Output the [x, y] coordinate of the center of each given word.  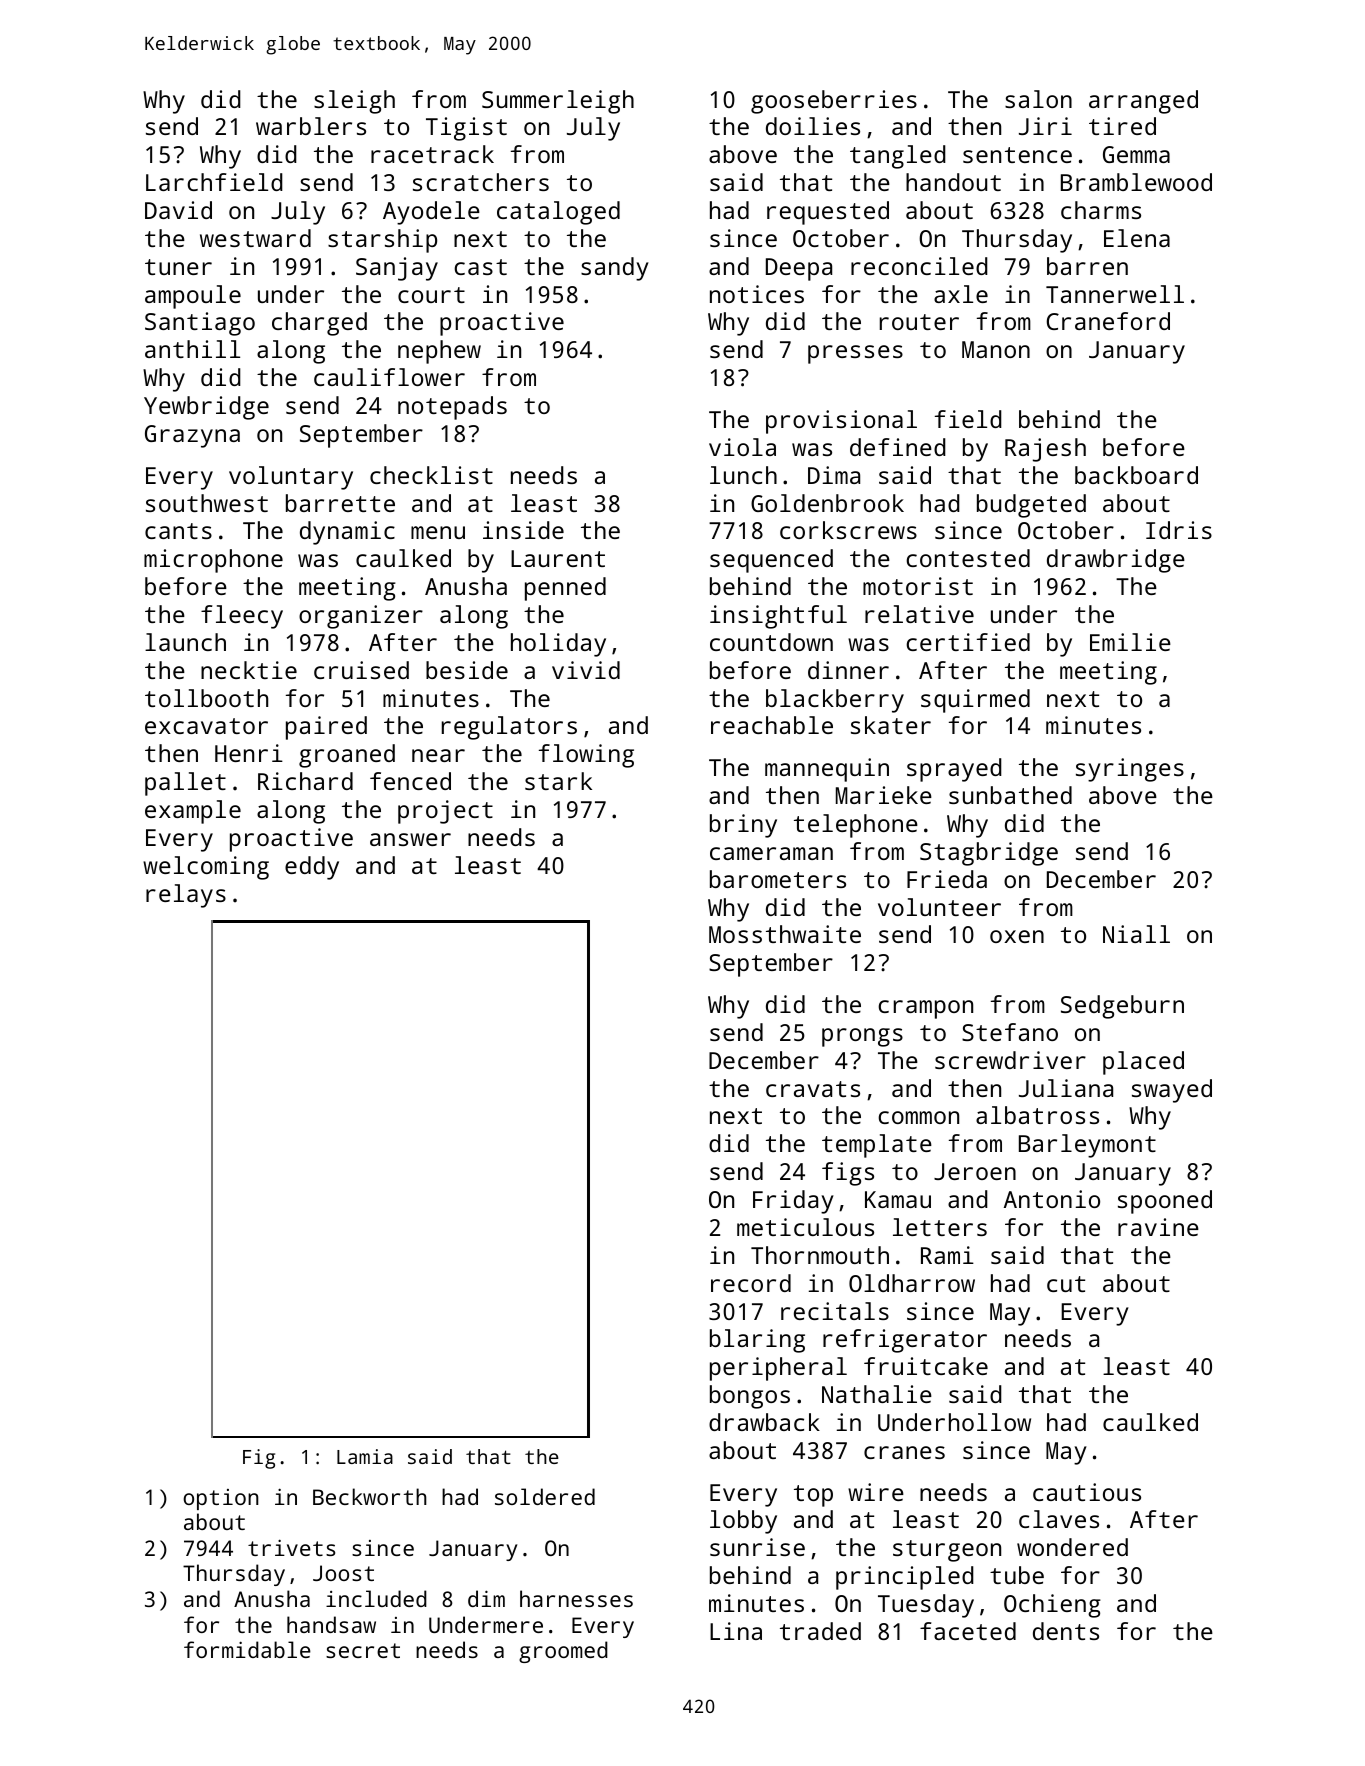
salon [1038, 99]
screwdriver [1010, 1060]
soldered [545, 1496]
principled [905, 1578]
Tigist [466, 129]
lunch [743, 475]
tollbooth [206, 698]
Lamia [365, 1456]
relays [186, 896]
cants [178, 531]
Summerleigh [558, 102]
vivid [586, 670]
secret [363, 1650]
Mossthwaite [785, 934]
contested [968, 558]
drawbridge [1116, 561]
